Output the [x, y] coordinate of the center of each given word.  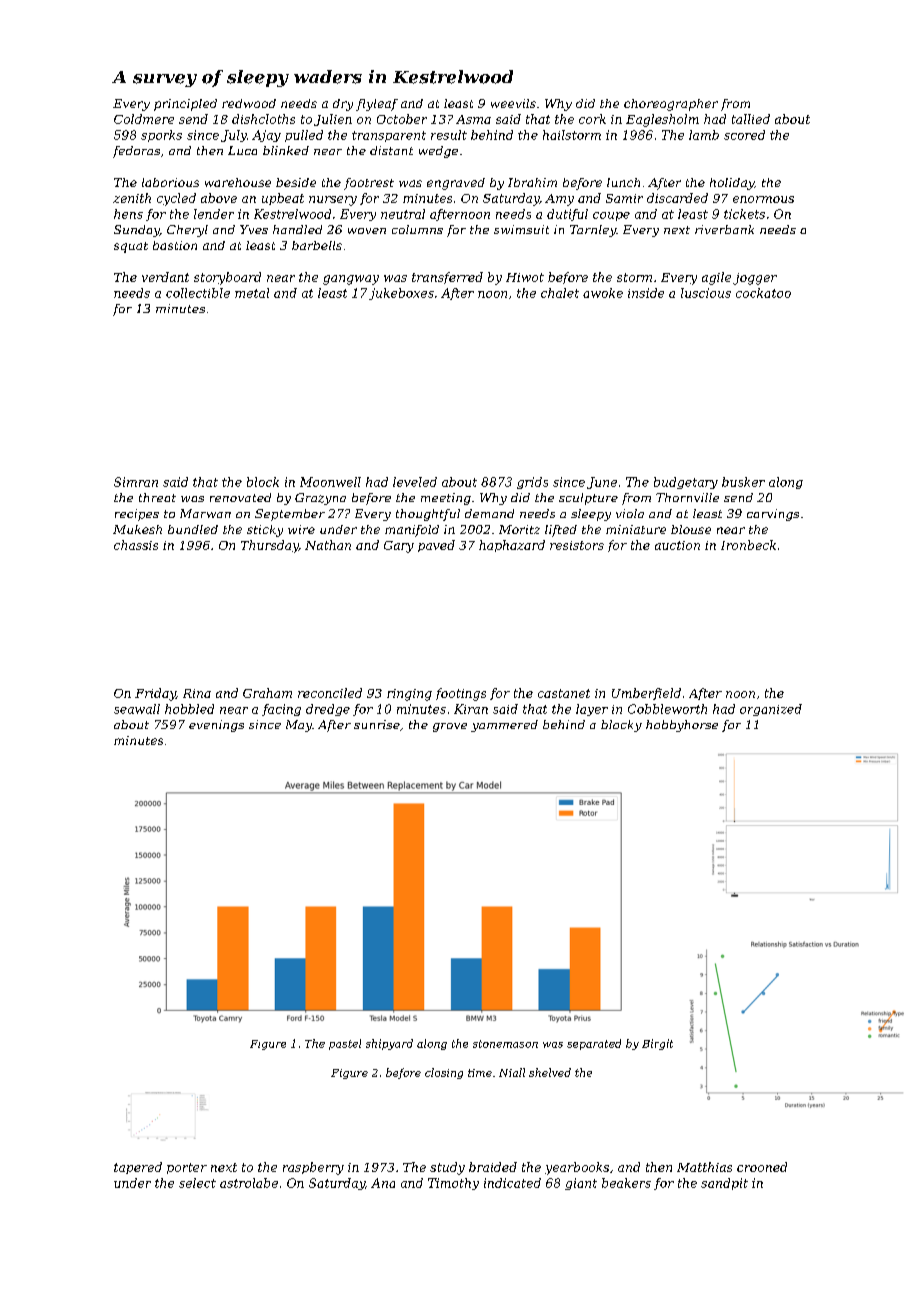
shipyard [389, 1044]
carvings [773, 515]
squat [131, 247]
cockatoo [763, 293]
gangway [351, 280]
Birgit [657, 1044]
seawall [137, 709]
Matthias [704, 1167]
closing [444, 1073]
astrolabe [249, 1183]
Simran [136, 482]
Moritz [519, 529]
